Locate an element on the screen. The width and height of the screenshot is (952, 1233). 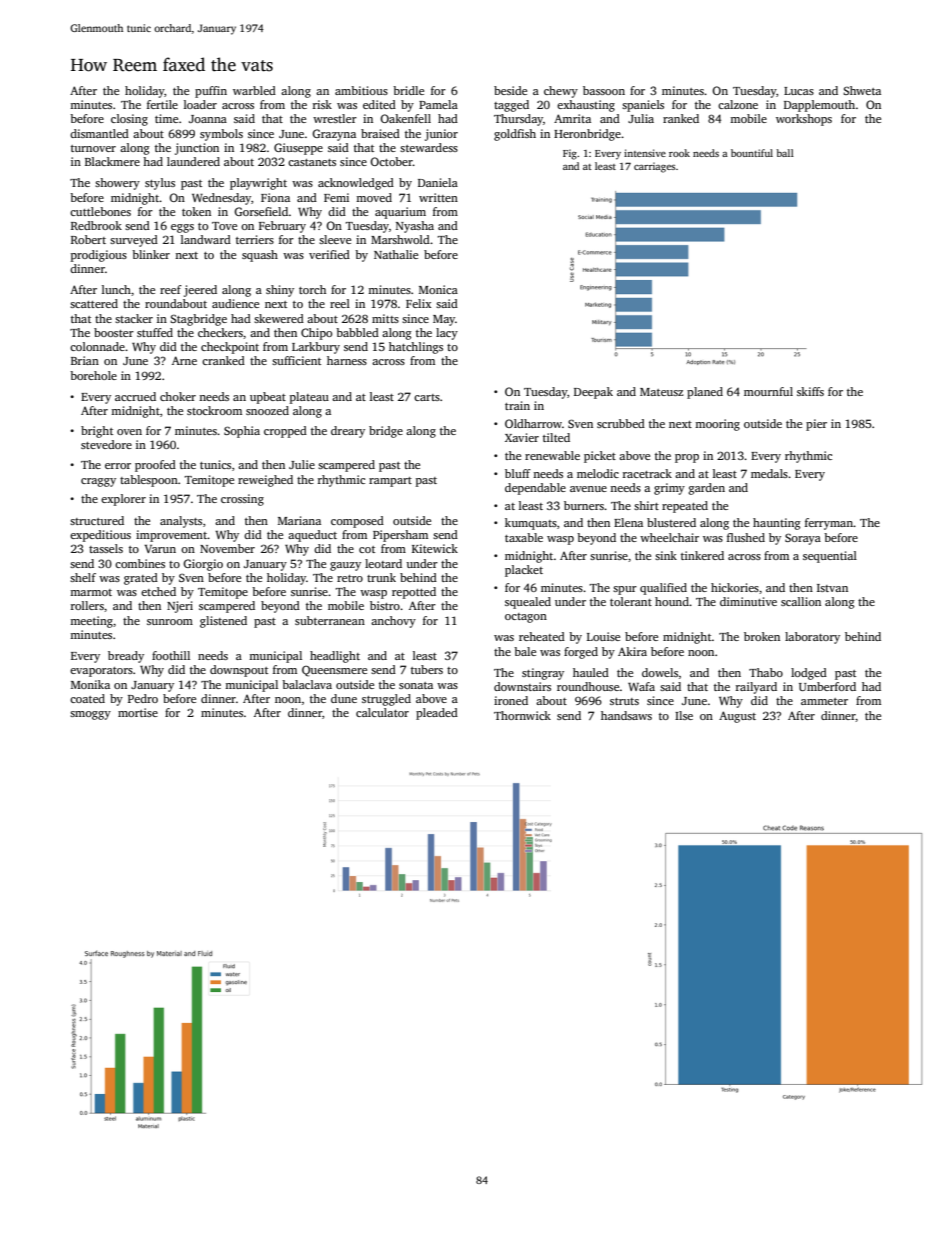
Julia is located at coordinates (641, 118).
